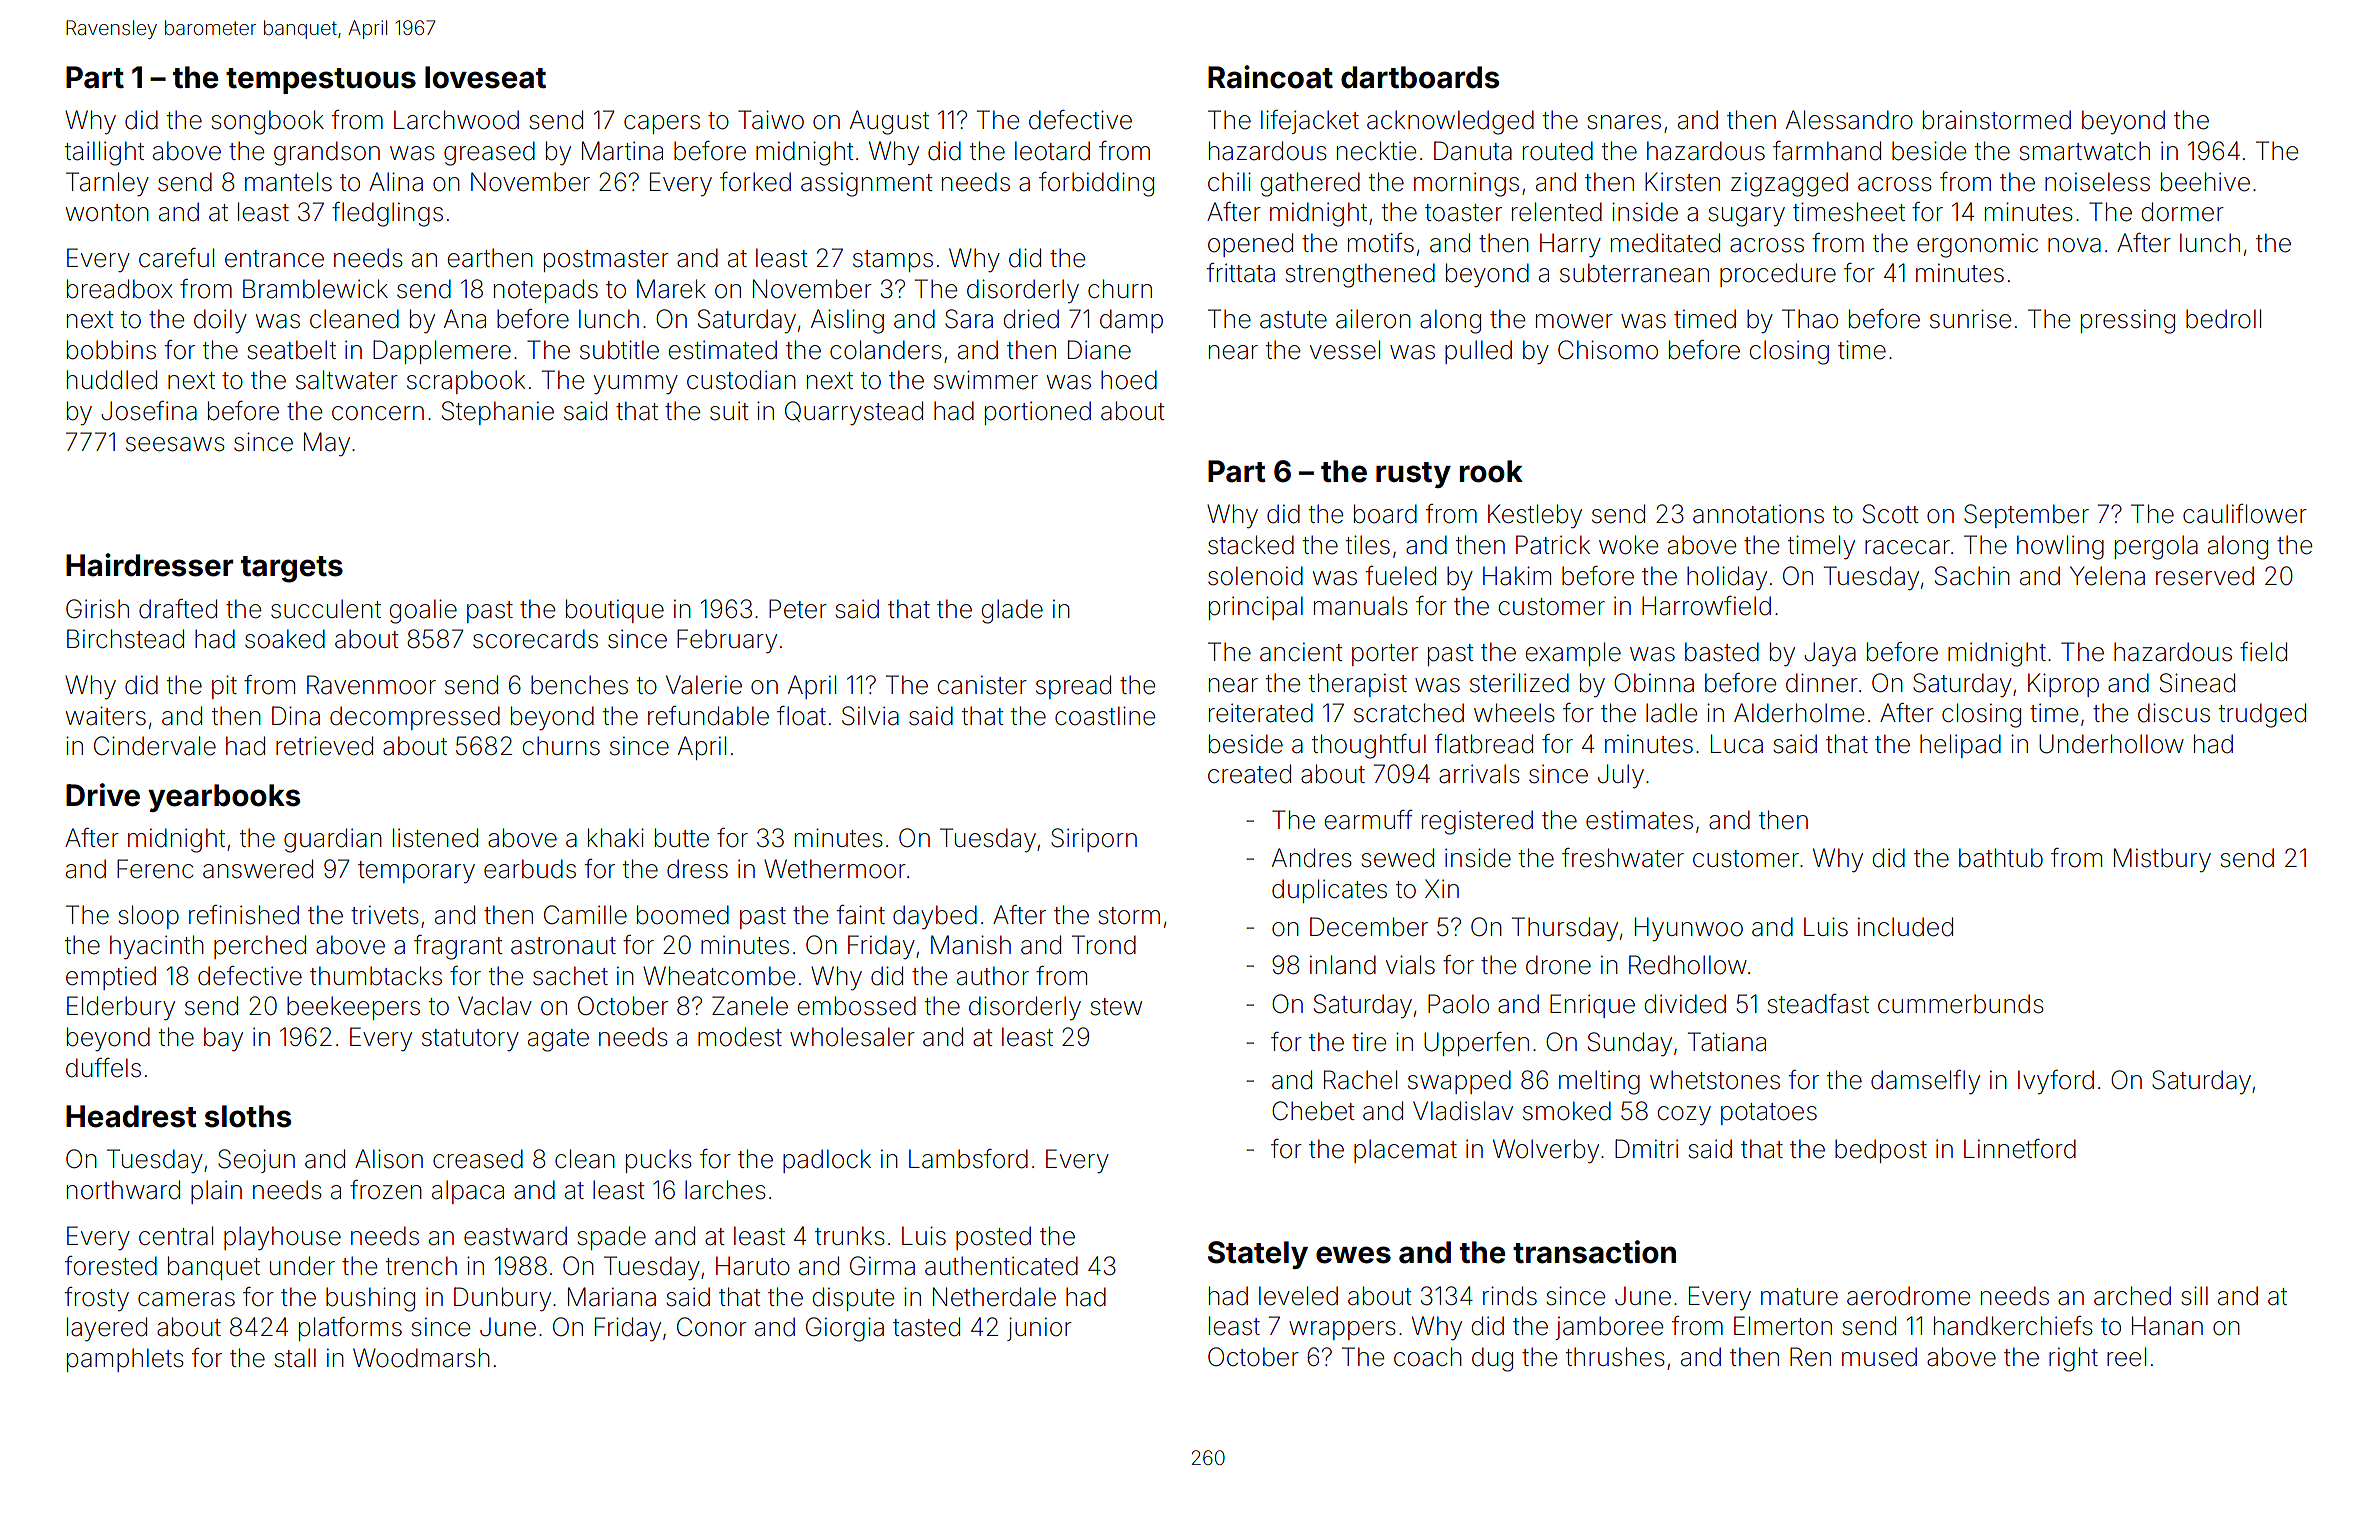  I want to click on Conor, so click(711, 1327).
